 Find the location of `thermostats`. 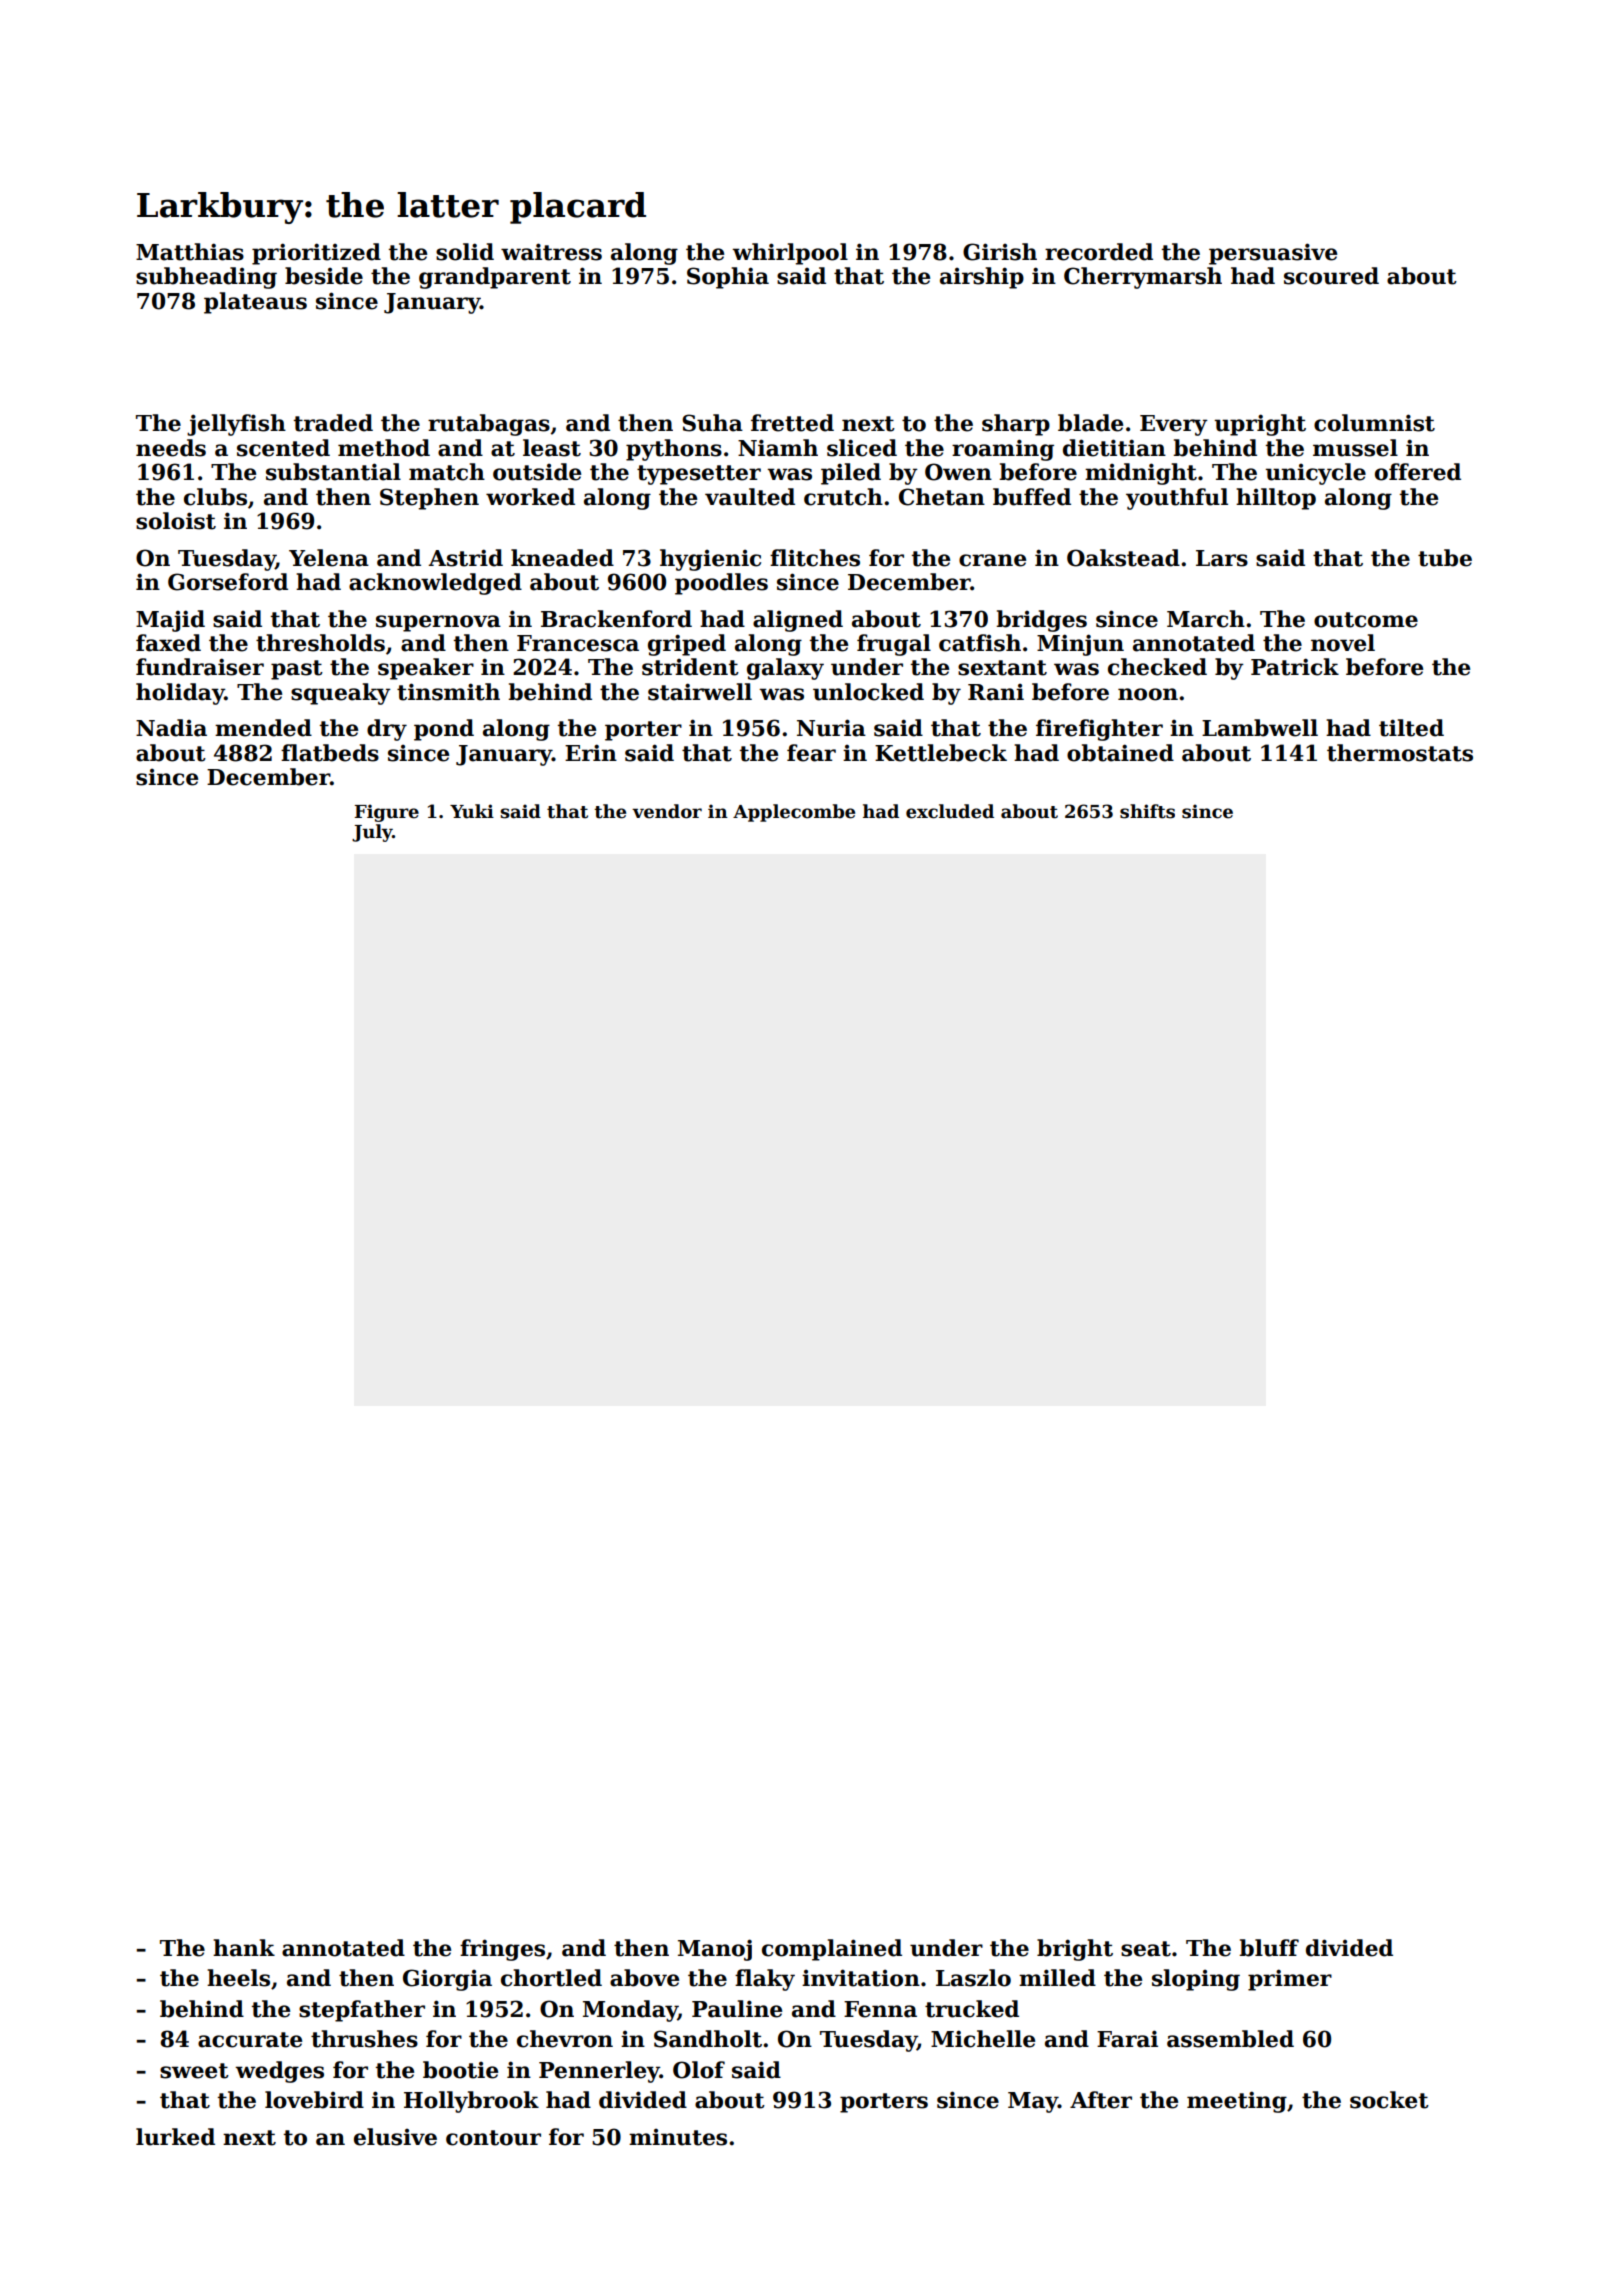

thermostats is located at coordinates (1400, 753).
